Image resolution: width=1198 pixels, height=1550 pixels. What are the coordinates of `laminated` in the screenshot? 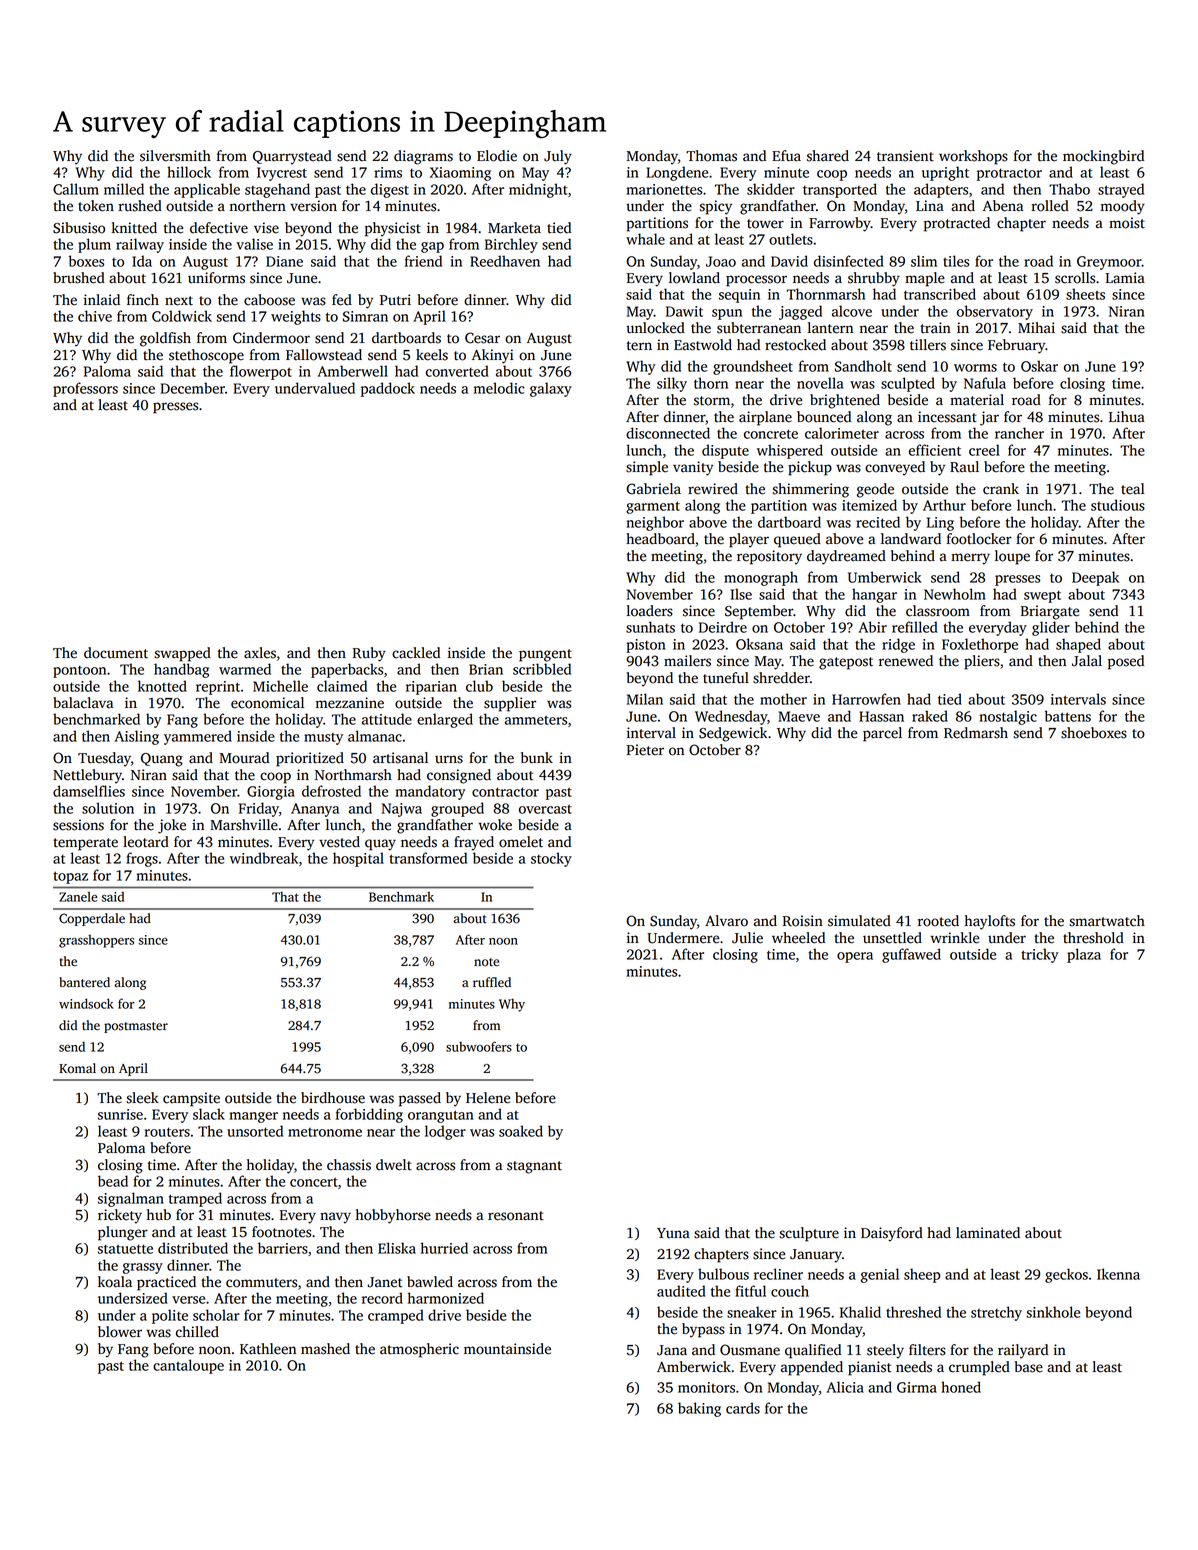 It's located at (988, 1233).
